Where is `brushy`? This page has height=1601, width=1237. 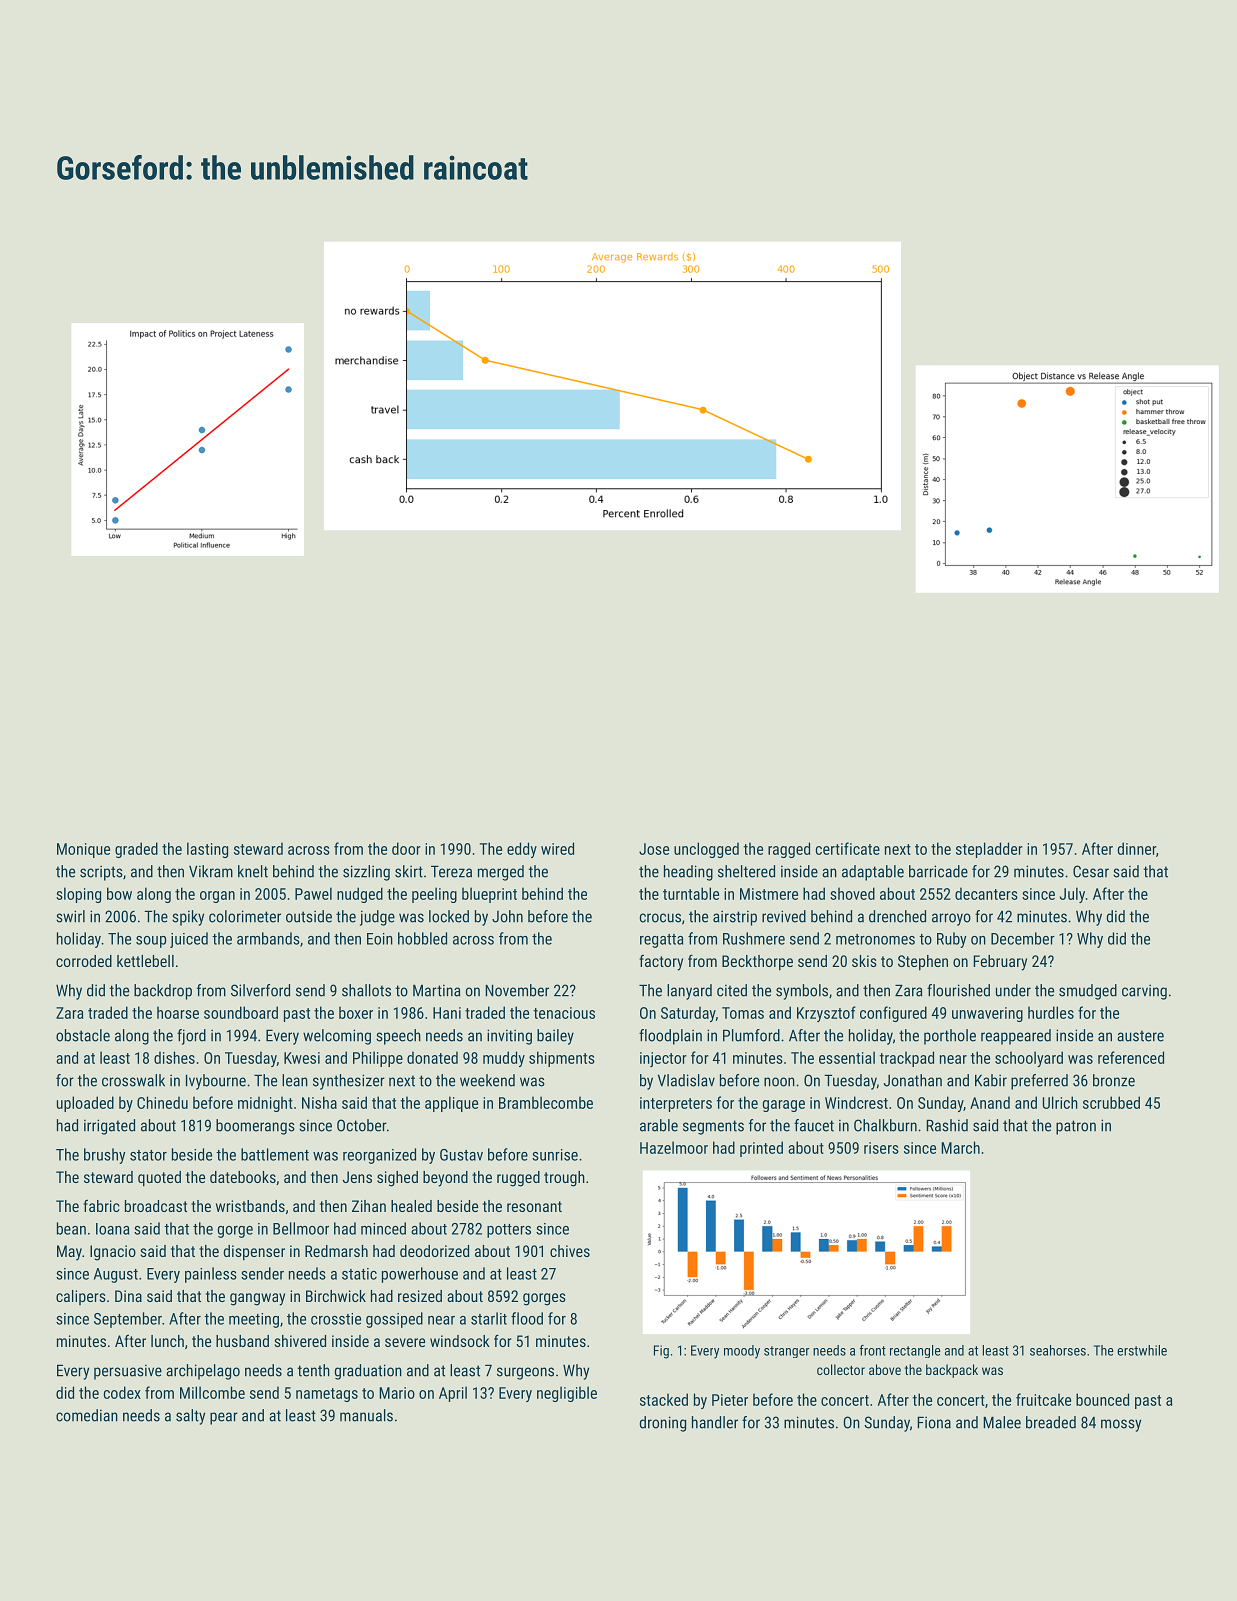
brushy is located at coordinates (105, 1156).
